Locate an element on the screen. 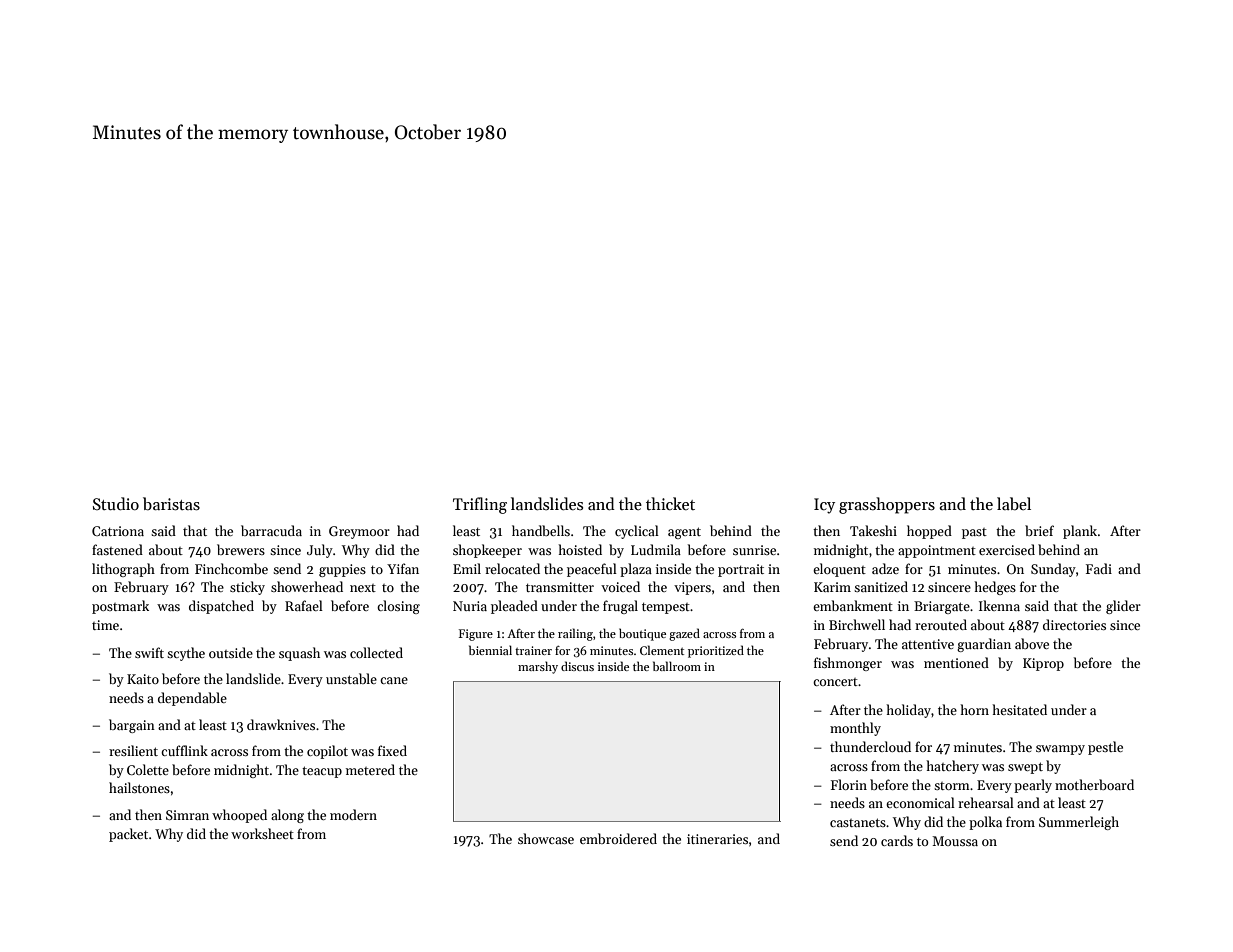  thicket is located at coordinates (670, 503).
